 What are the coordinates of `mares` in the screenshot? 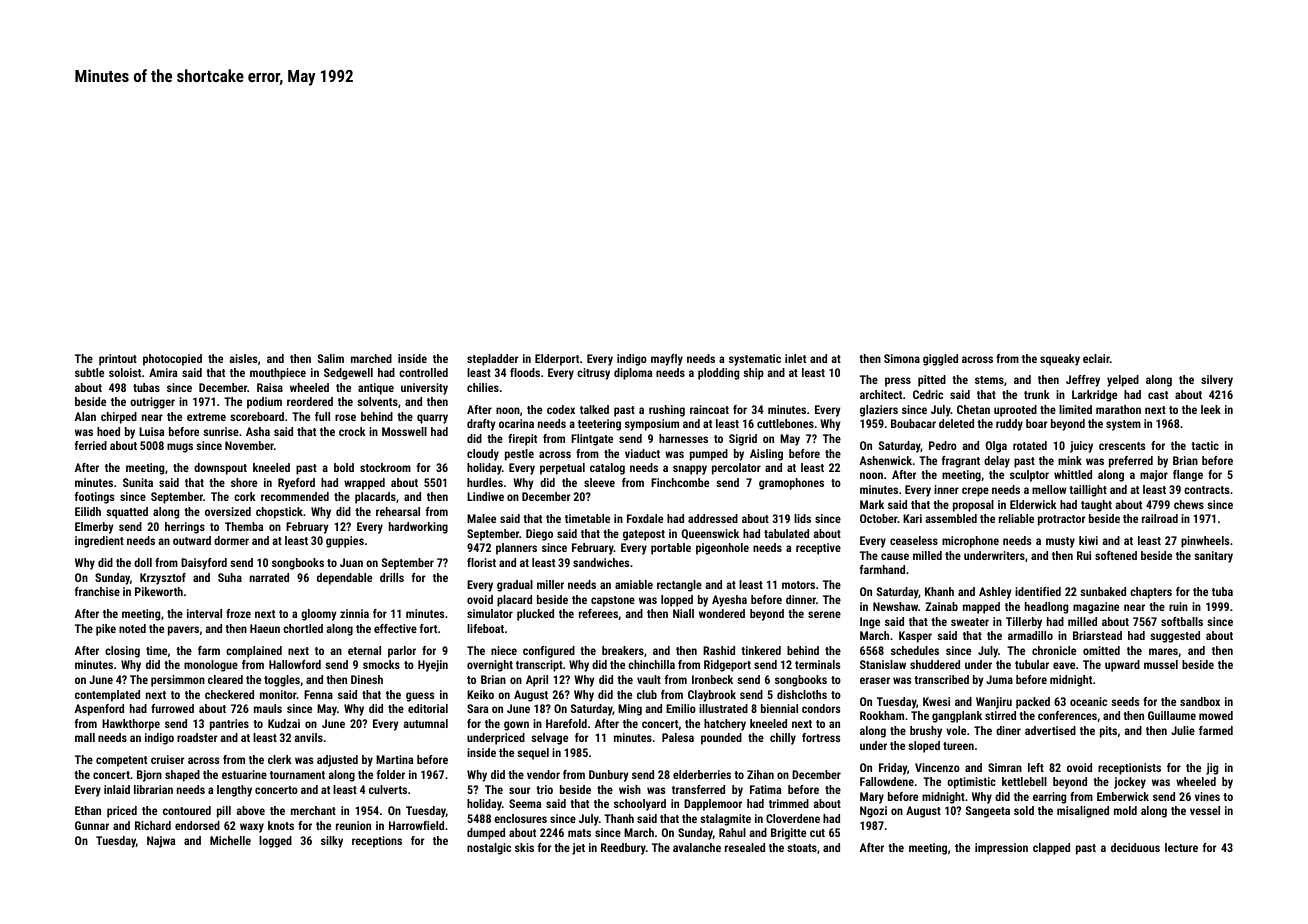 It's located at (1163, 651).
